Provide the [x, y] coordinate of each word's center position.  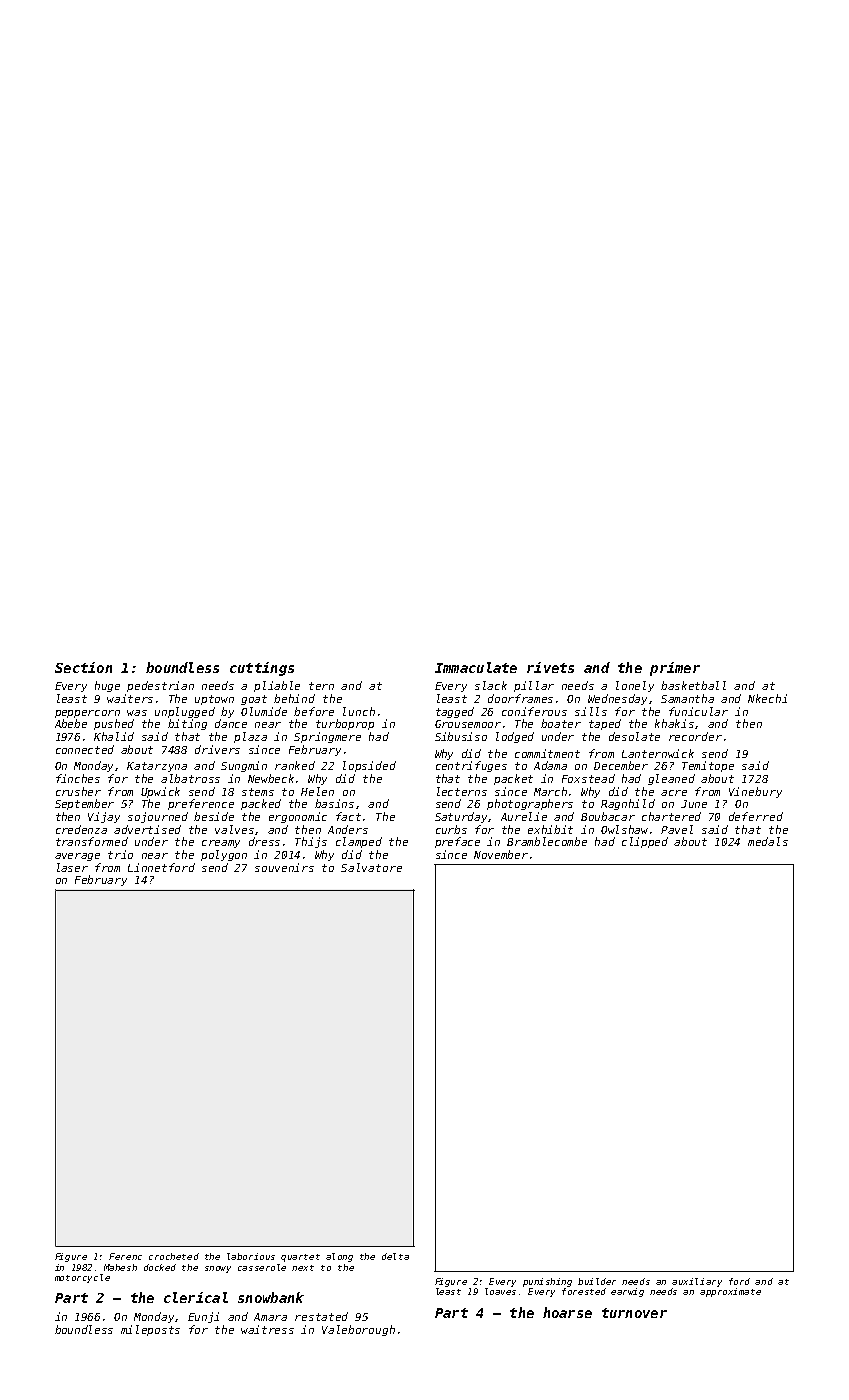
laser [72, 867]
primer [675, 669]
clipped [645, 842]
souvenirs [284, 867]
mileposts [150, 1330]
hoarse [567, 1312]
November [501, 854]
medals [768, 841]
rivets [550, 667]
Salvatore [371, 867]
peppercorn [87, 714]
